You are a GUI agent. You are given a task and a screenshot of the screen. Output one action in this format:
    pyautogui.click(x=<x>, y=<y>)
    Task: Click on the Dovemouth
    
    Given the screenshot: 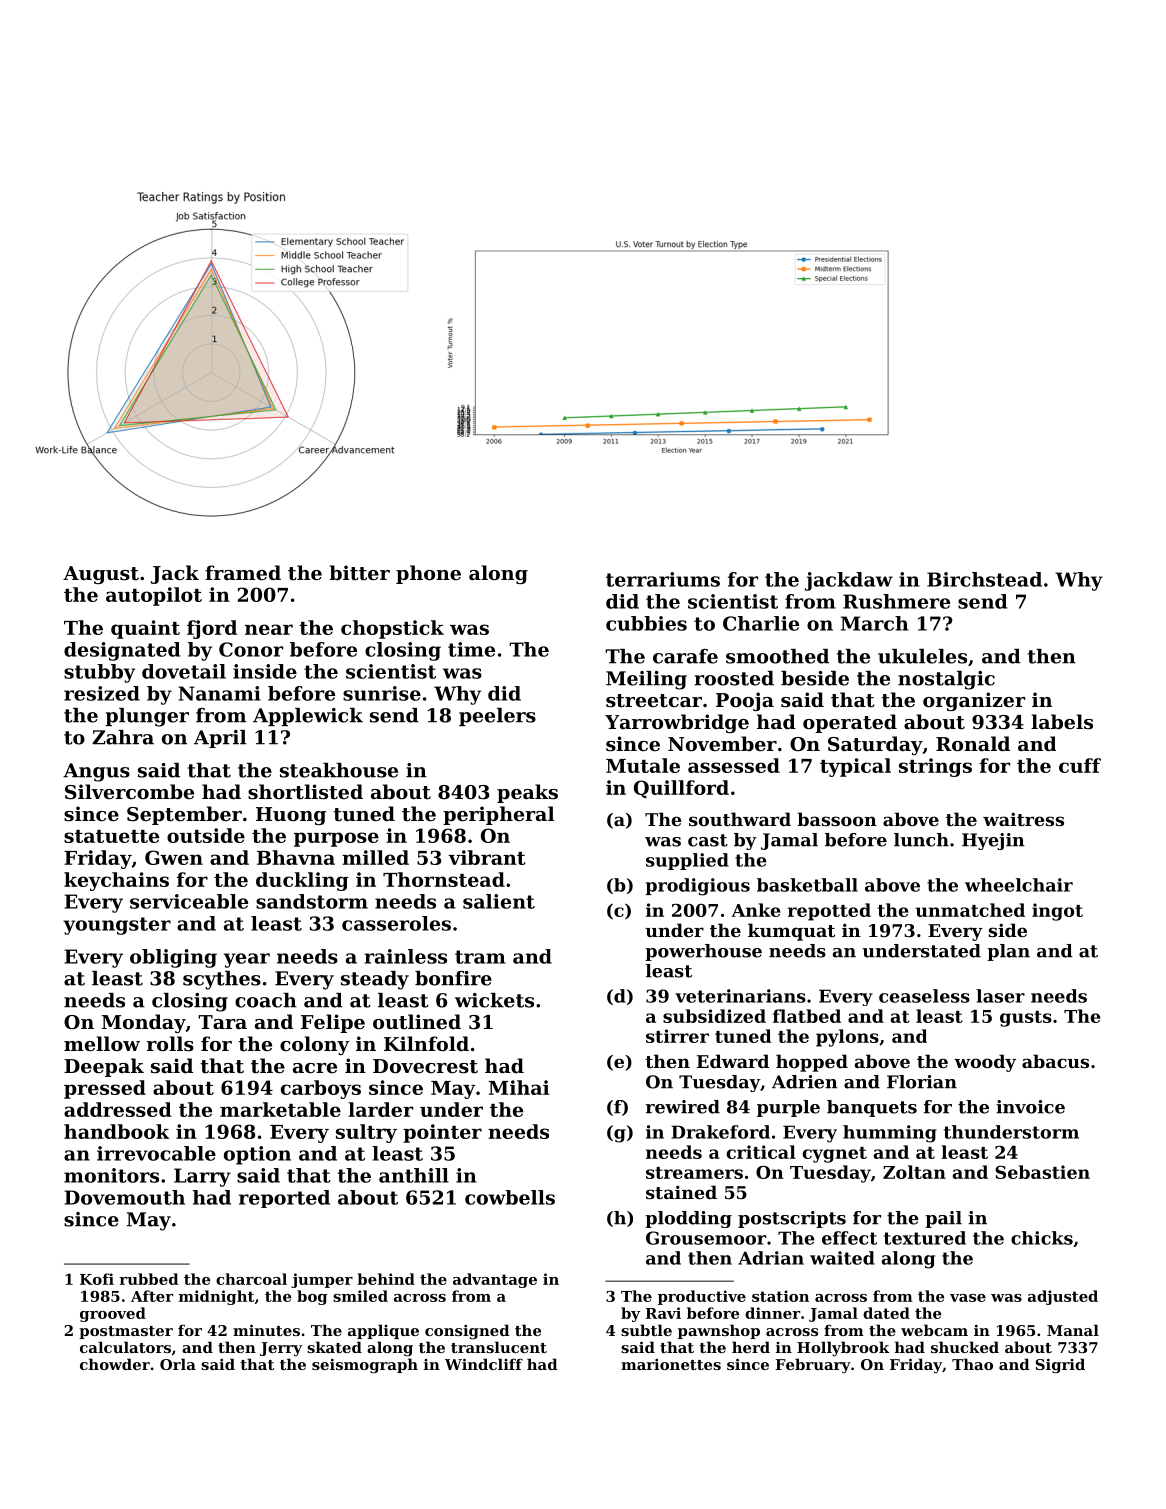 What is the action you would take?
    pyautogui.click(x=124, y=1197)
